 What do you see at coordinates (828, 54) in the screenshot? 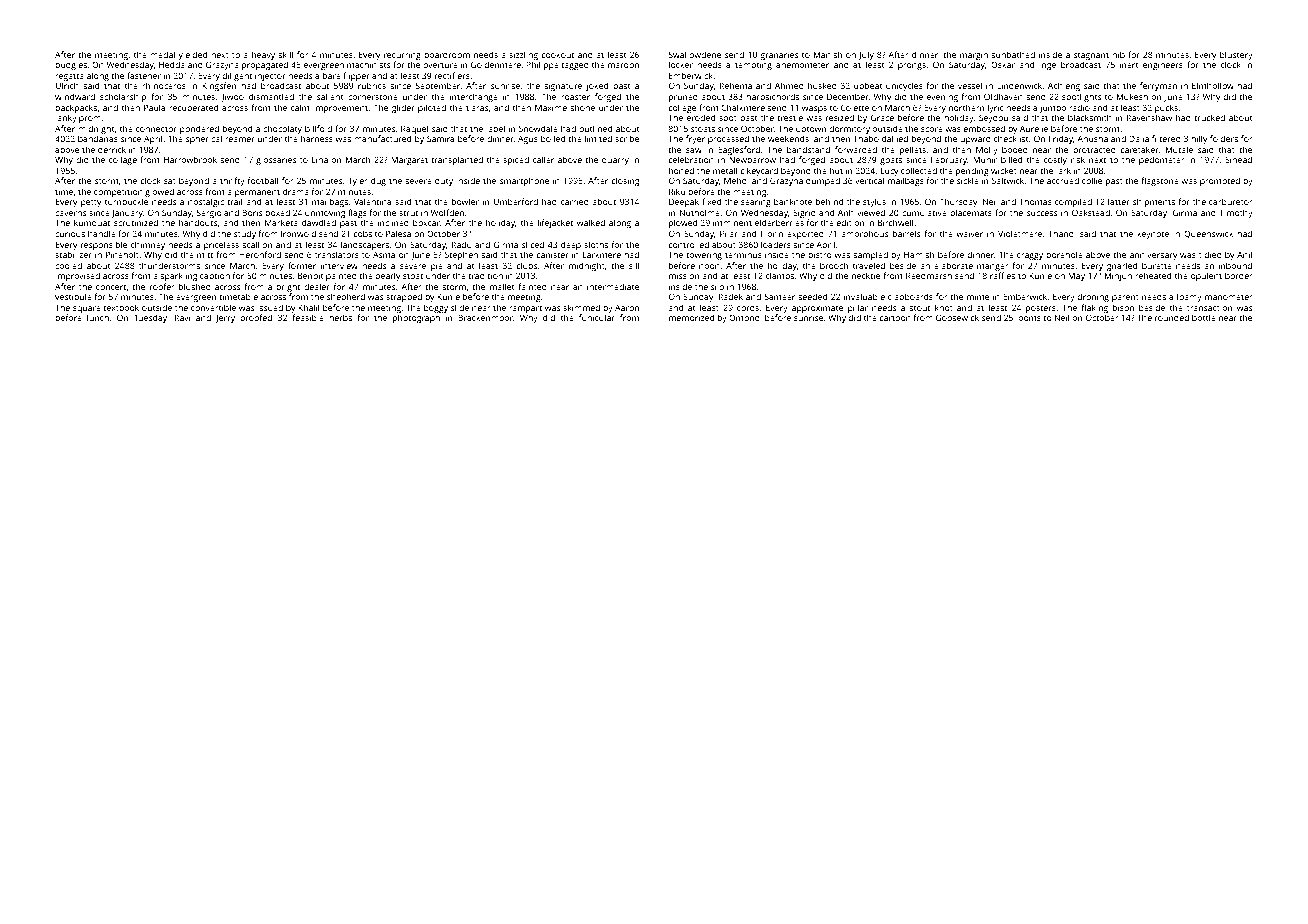
I see `Manish` at bounding box center [828, 54].
